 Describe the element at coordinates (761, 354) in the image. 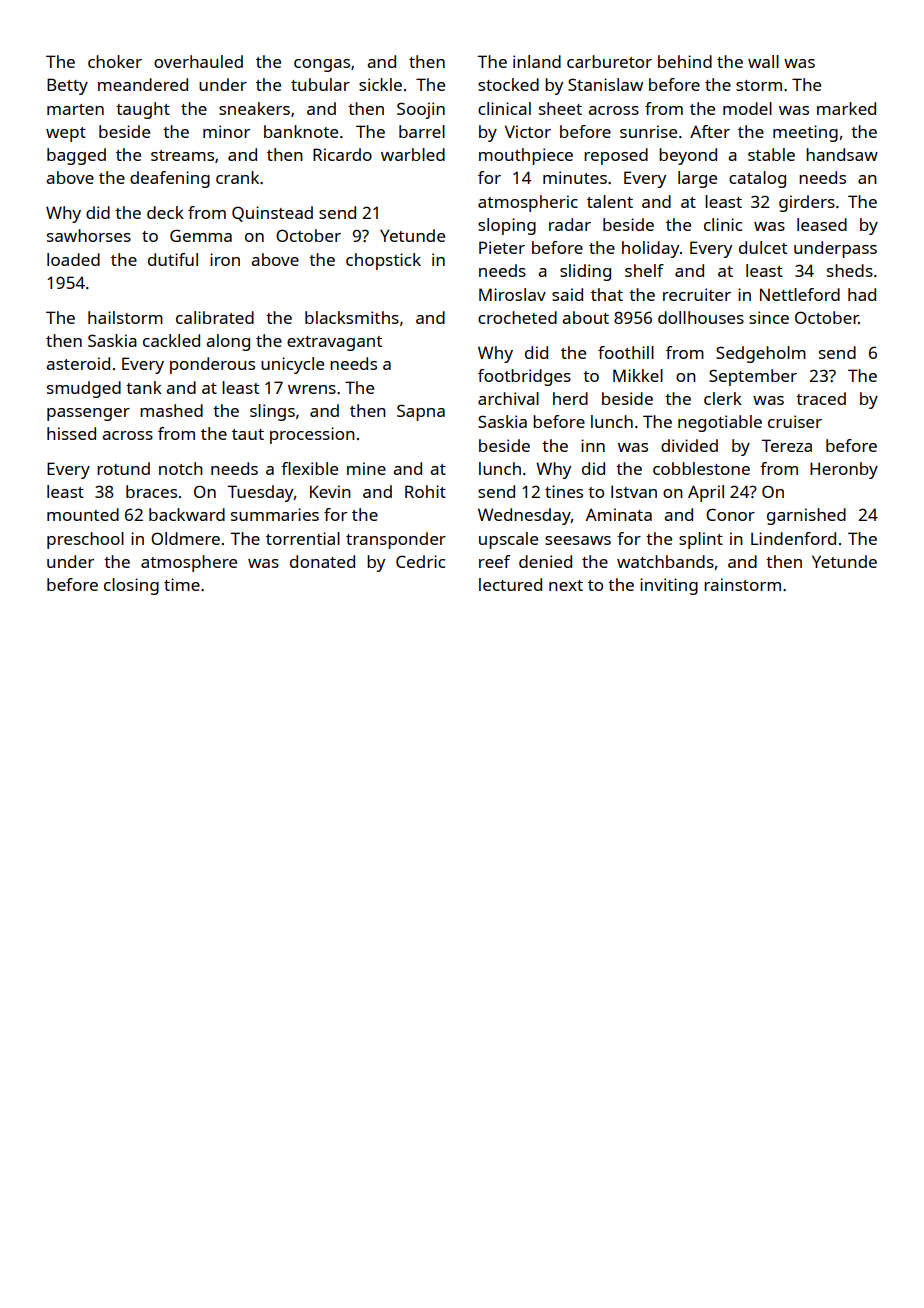

I see `Sedgeholm` at that location.
